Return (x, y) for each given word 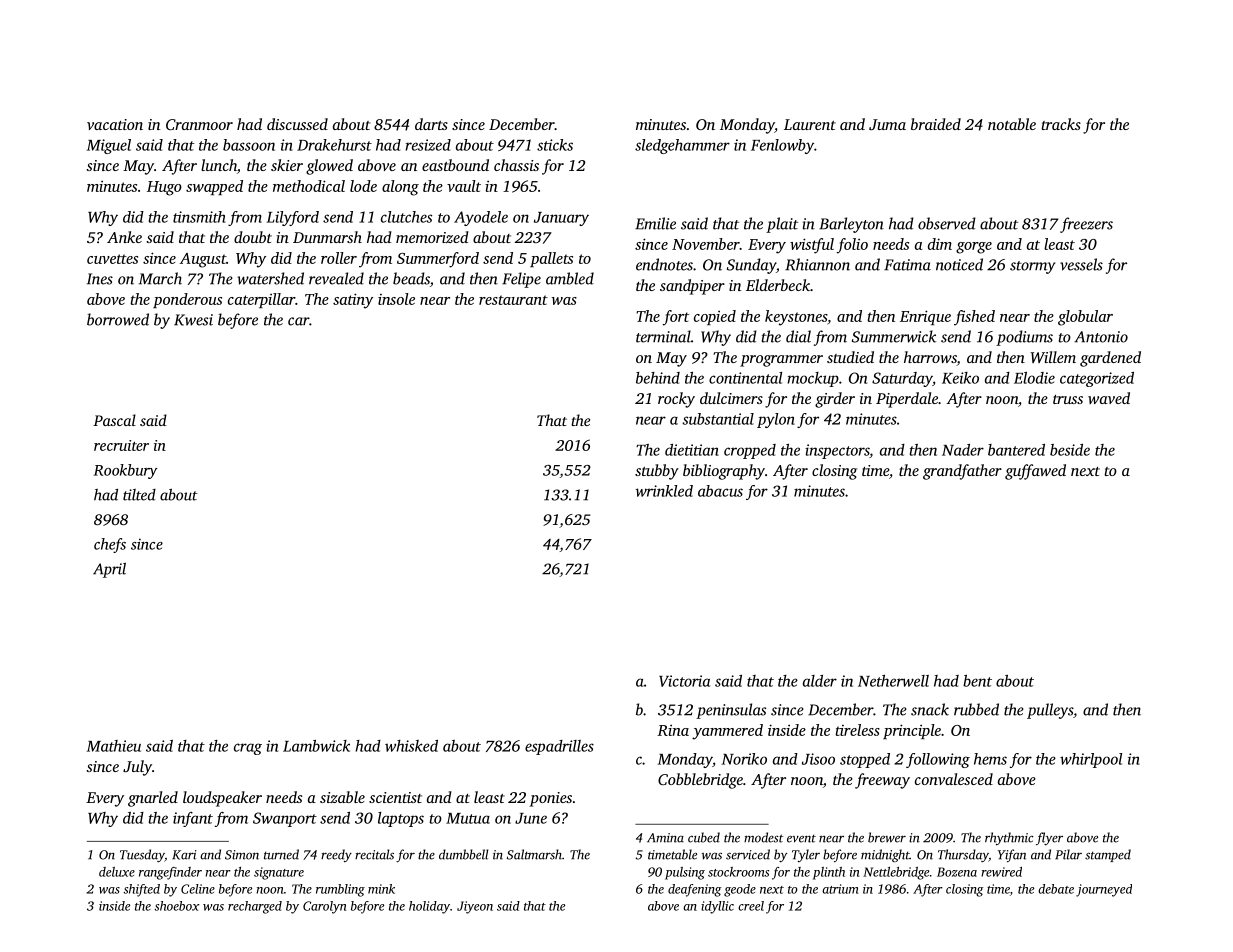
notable (1012, 124)
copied (715, 317)
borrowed (118, 319)
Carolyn (325, 907)
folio (852, 246)
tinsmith (199, 217)
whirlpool (1091, 760)
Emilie (655, 223)
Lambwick (316, 746)
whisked (411, 746)
